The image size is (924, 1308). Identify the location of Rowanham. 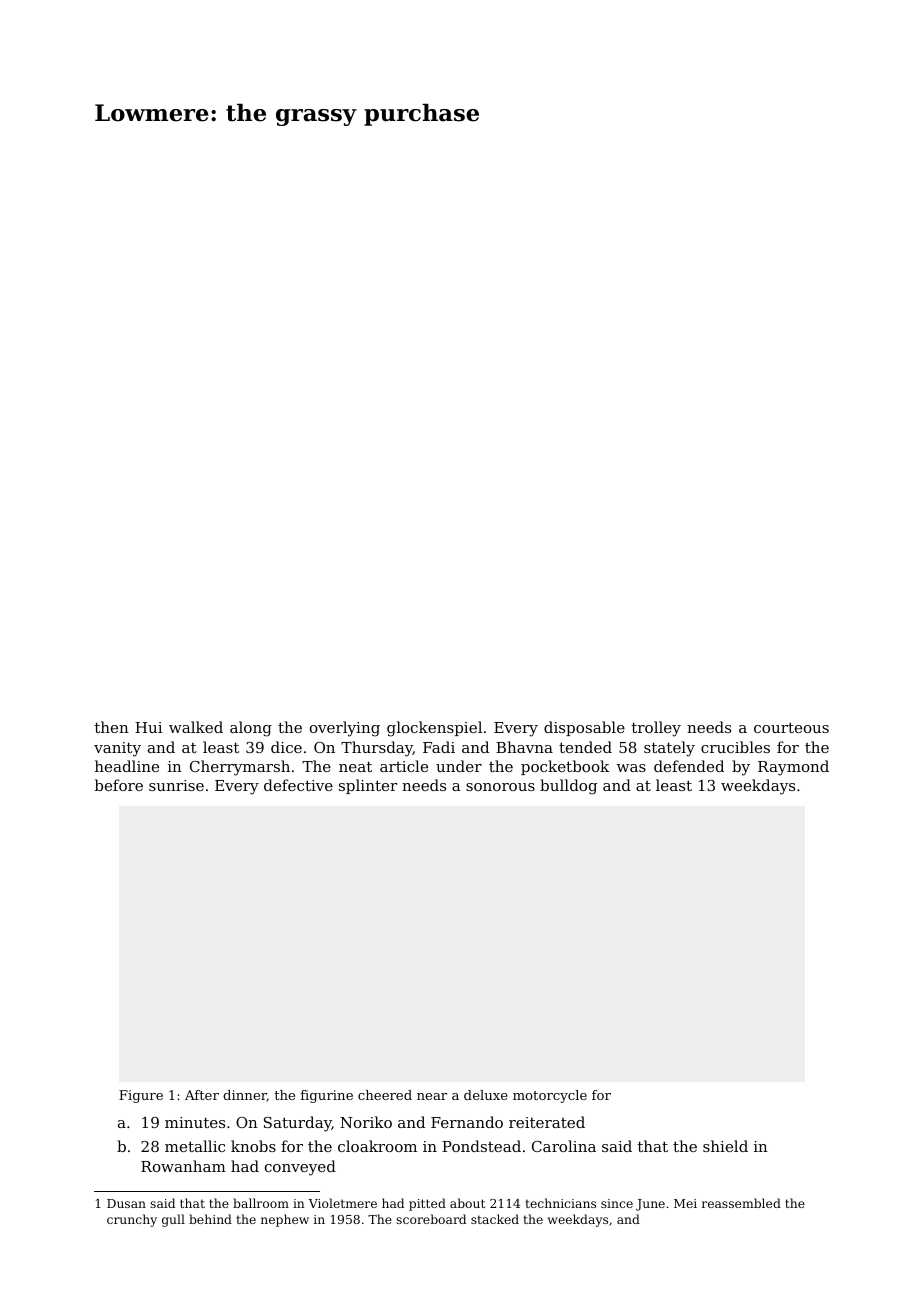
(183, 1166).
